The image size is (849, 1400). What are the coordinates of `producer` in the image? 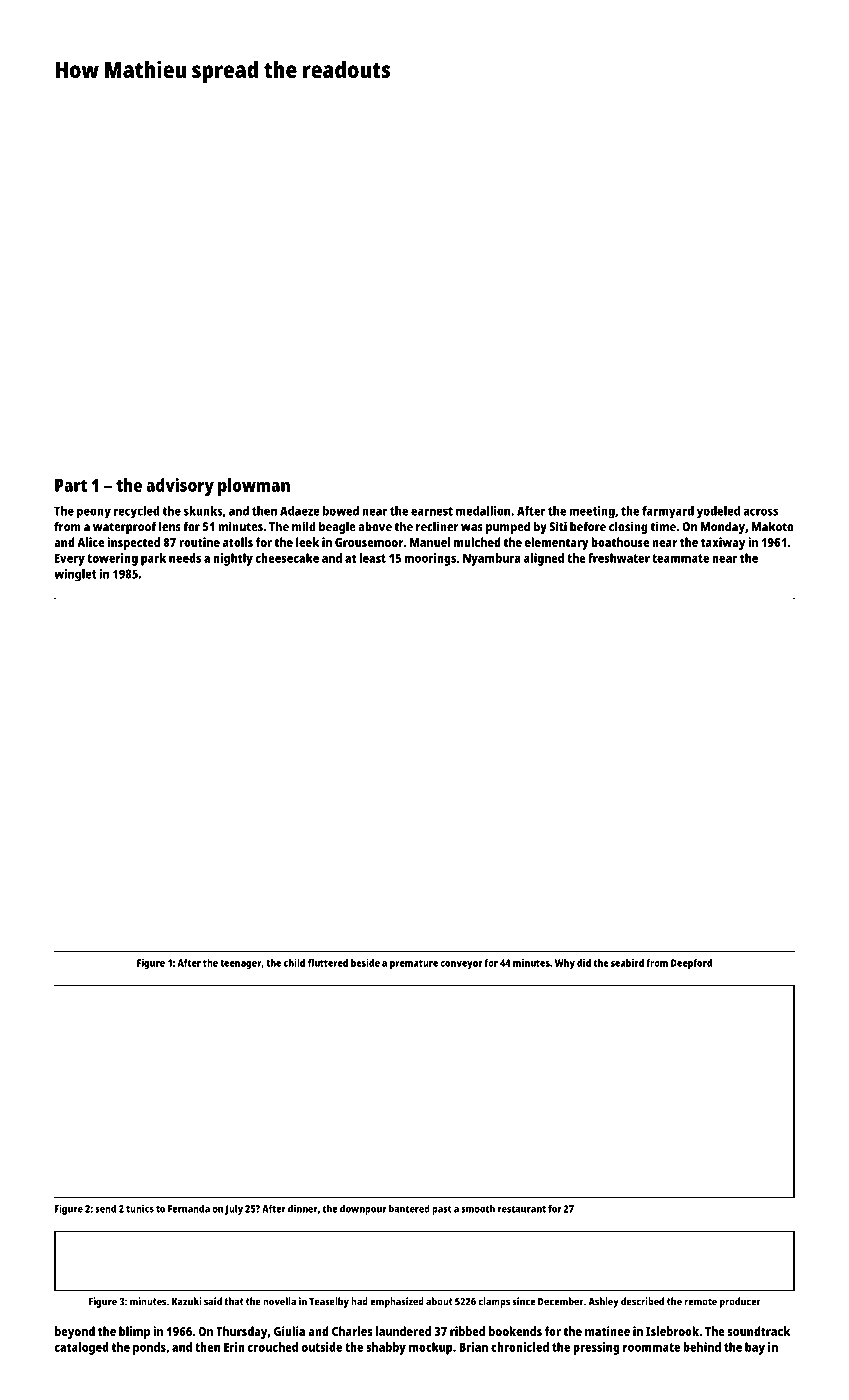 It's located at (740, 1302).
